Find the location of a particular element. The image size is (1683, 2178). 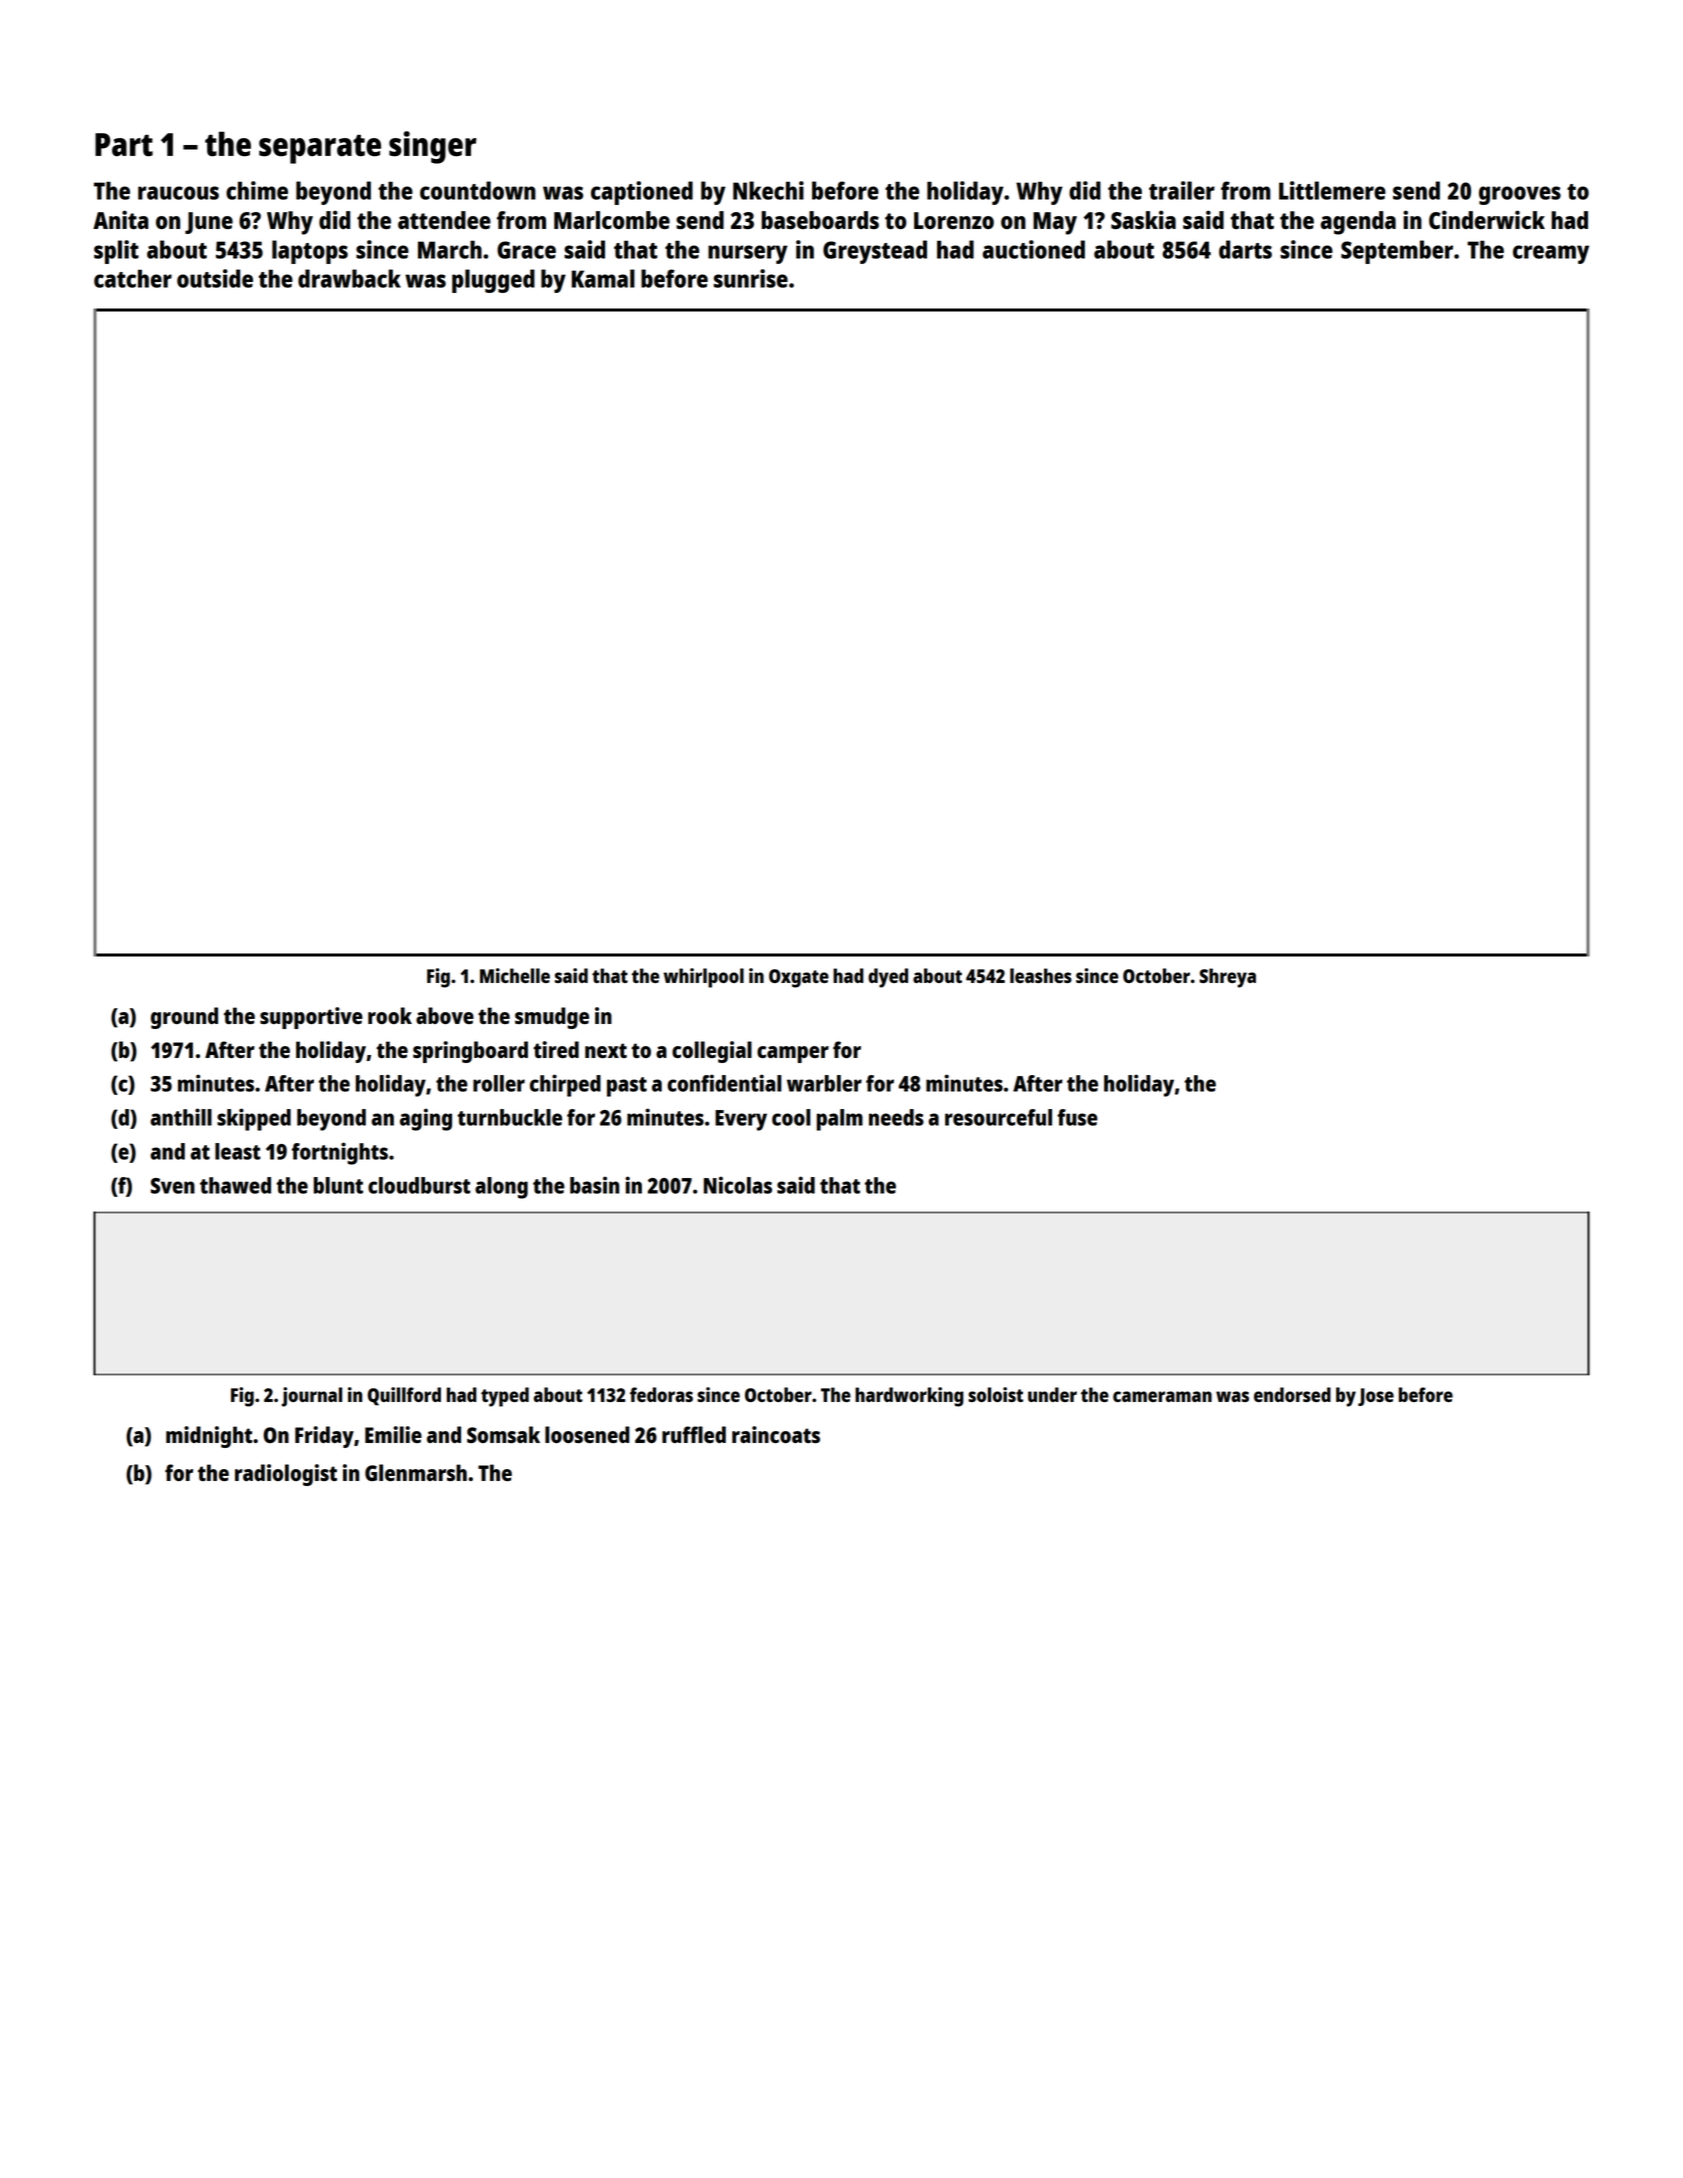

Shreya is located at coordinates (1227, 978).
